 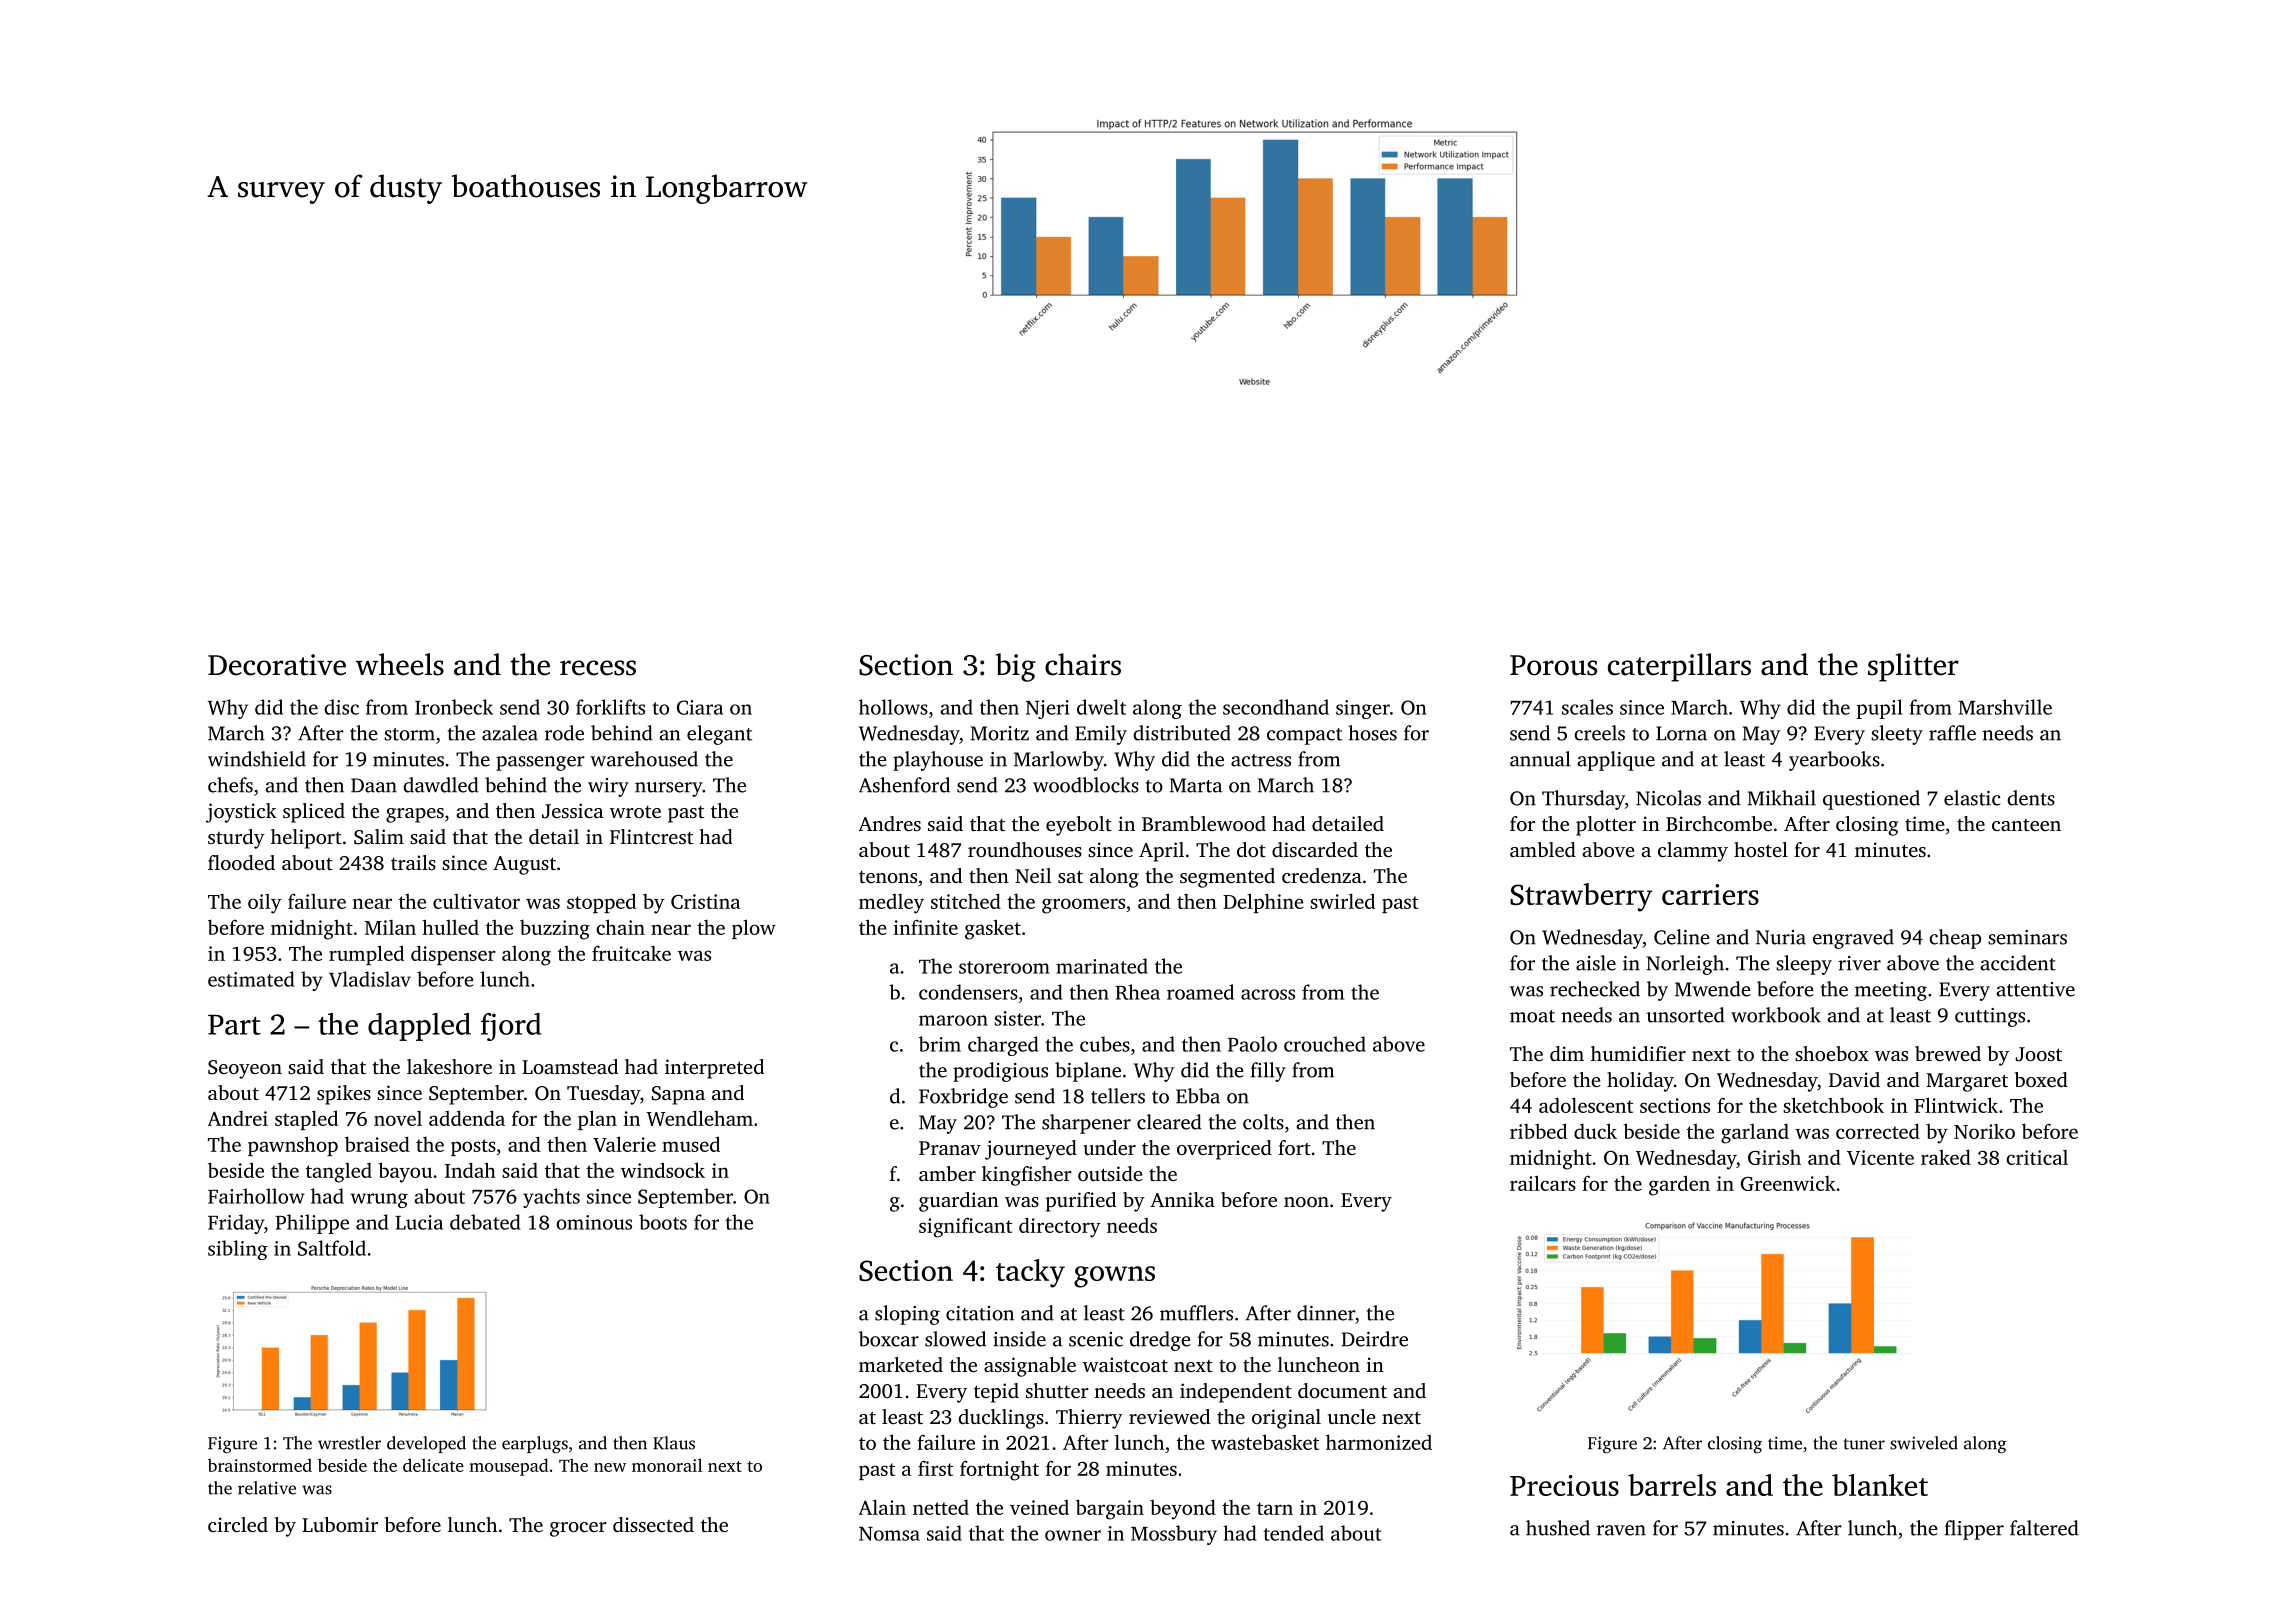 I want to click on relative, so click(x=267, y=1488).
